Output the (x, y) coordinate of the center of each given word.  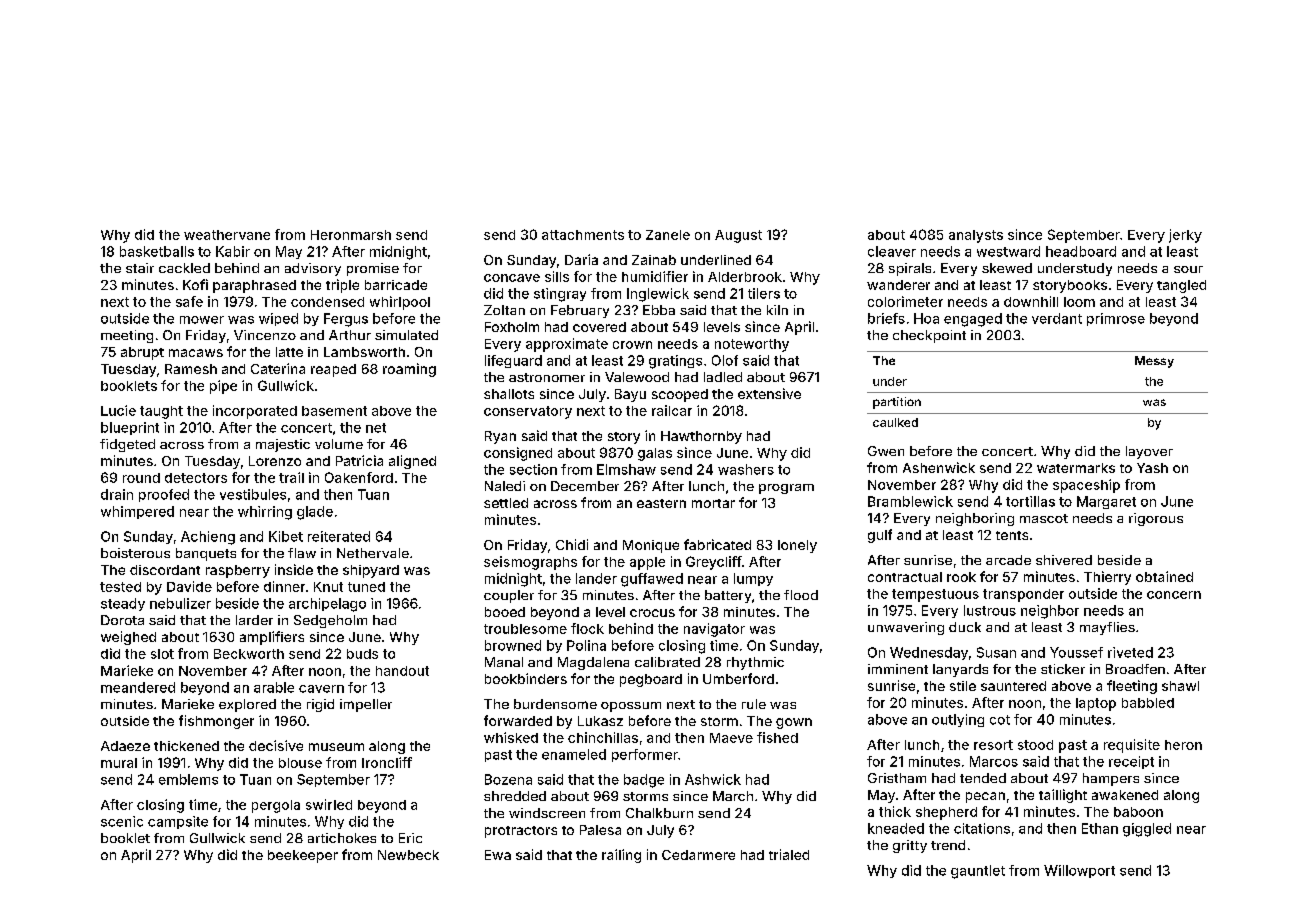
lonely (797, 546)
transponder (1023, 595)
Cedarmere (698, 855)
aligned (412, 462)
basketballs (157, 251)
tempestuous (935, 595)
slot (162, 654)
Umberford (738, 678)
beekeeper (303, 856)
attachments (583, 235)
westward (1008, 251)
